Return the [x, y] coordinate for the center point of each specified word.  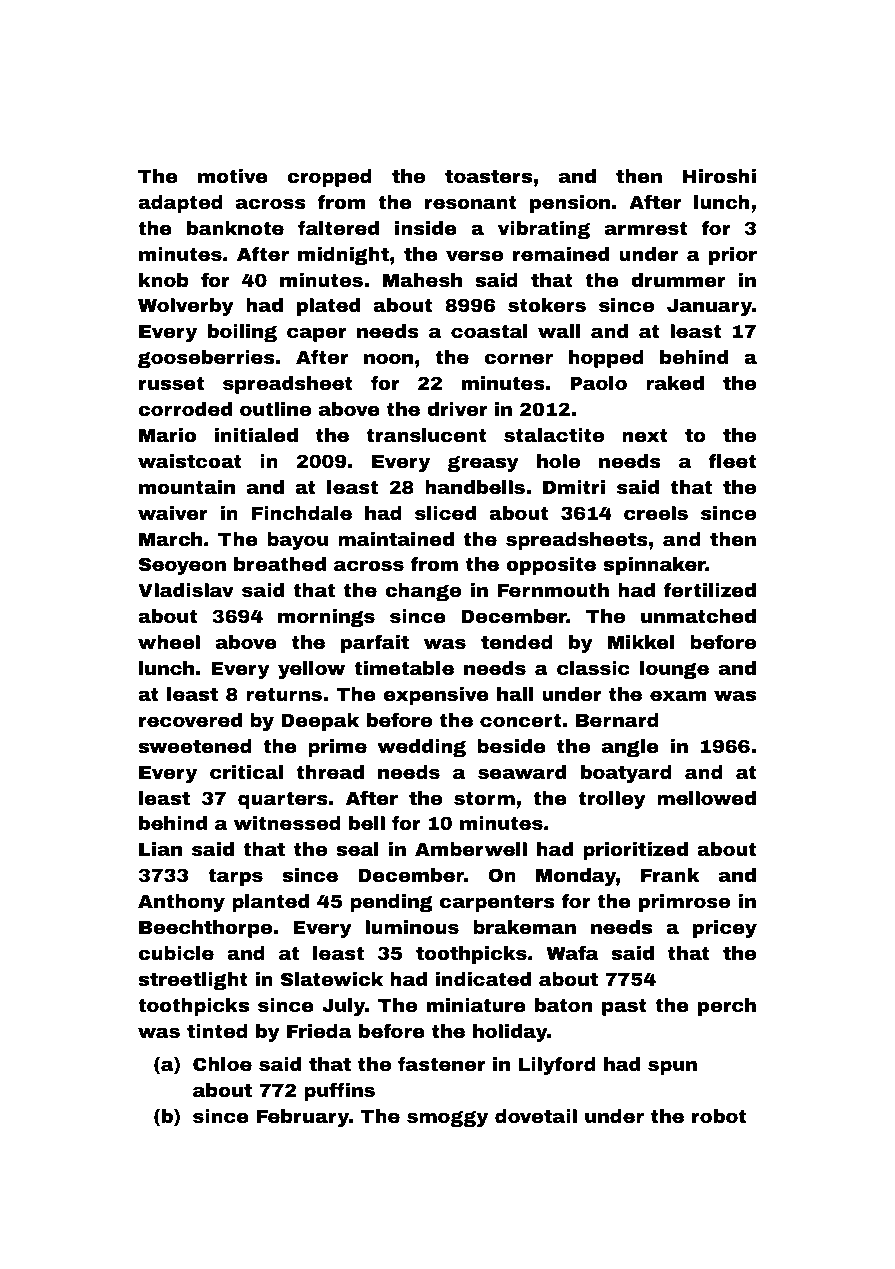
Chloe [222, 1064]
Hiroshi [719, 176]
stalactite [554, 435]
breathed [280, 564]
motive [233, 176]
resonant [471, 202]
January [709, 307]
